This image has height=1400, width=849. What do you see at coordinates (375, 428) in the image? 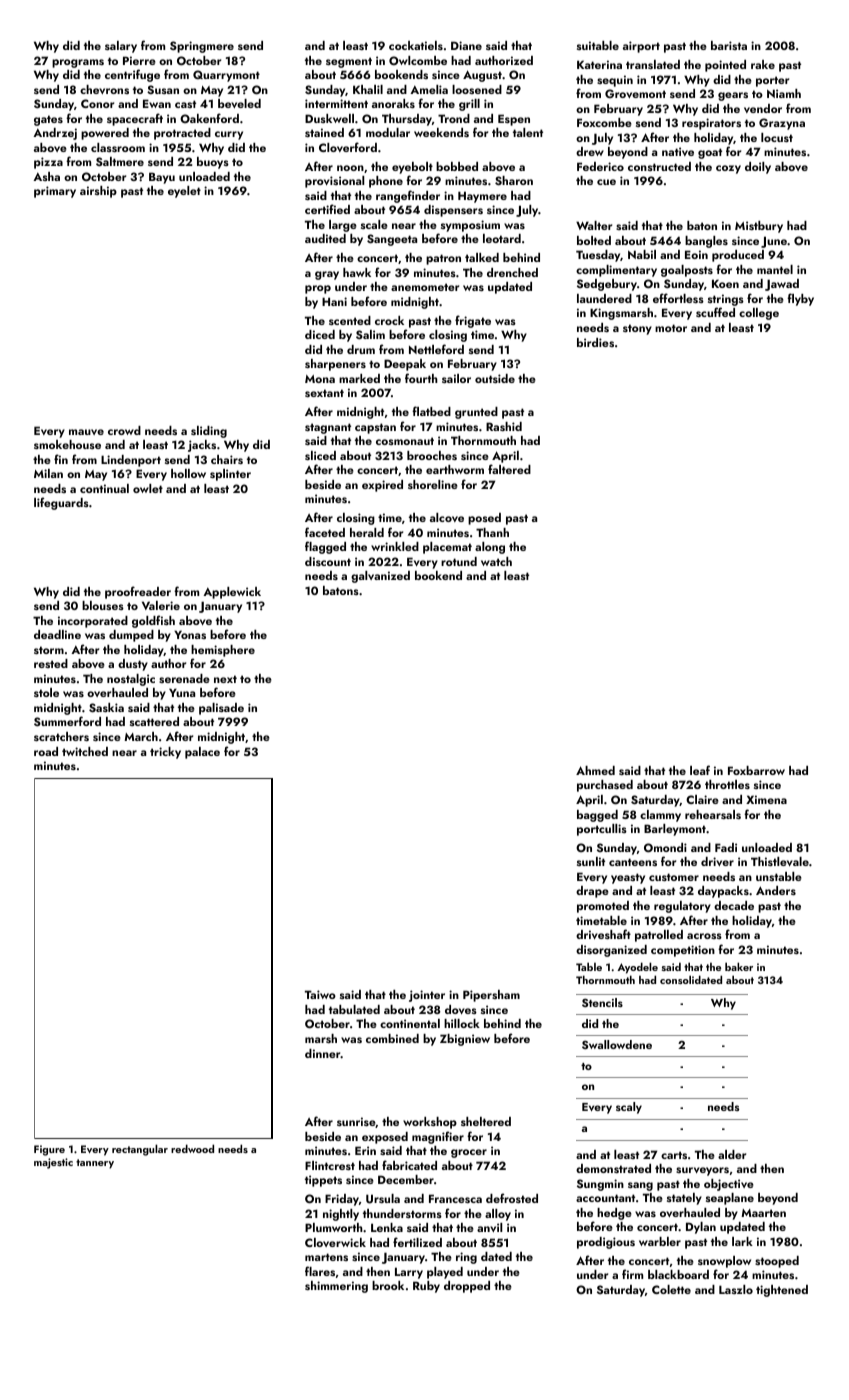
I see `capstan` at bounding box center [375, 428].
